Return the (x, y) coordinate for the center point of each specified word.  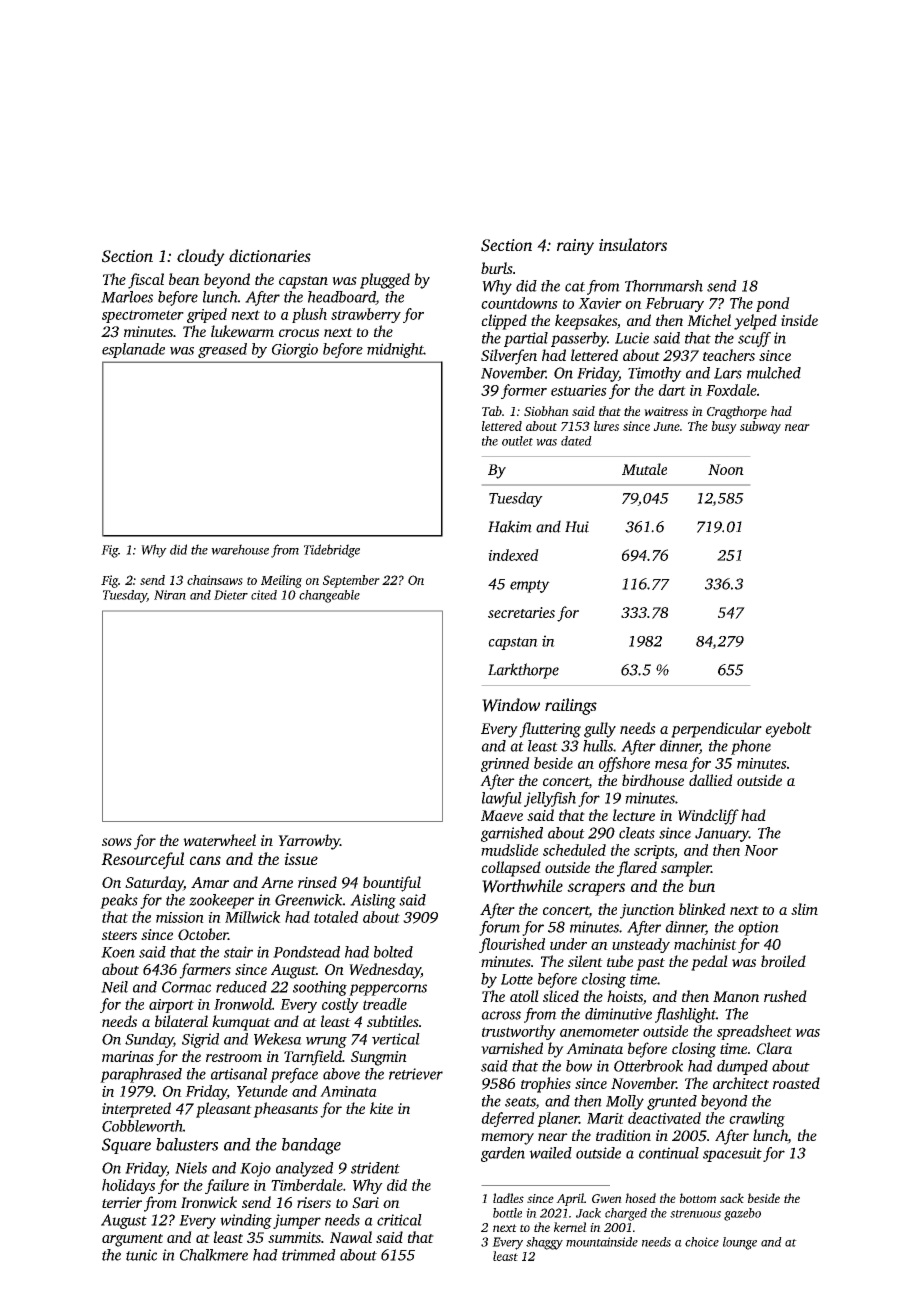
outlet (517, 441)
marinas (128, 1056)
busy (724, 427)
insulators (633, 244)
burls (497, 268)
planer (558, 1119)
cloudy (201, 257)
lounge (740, 1243)
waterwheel (219, 840)
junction (647, 911)
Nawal (351, 1237)
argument (132, 1240)
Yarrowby (309, 842)
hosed (640, 1198)
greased (222, 350)
